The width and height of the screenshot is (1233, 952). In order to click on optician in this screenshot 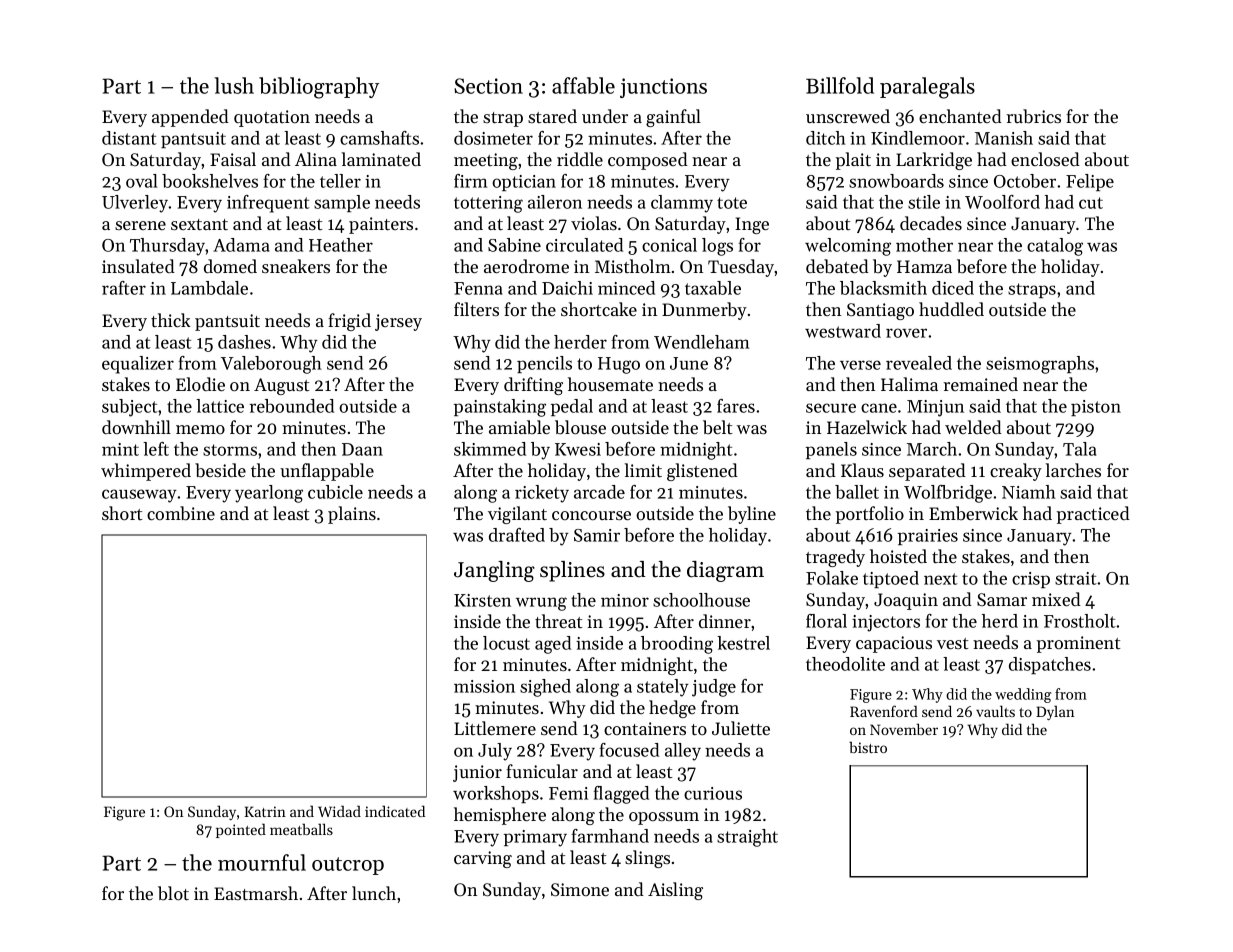, I will do `click(524, 183)`.
